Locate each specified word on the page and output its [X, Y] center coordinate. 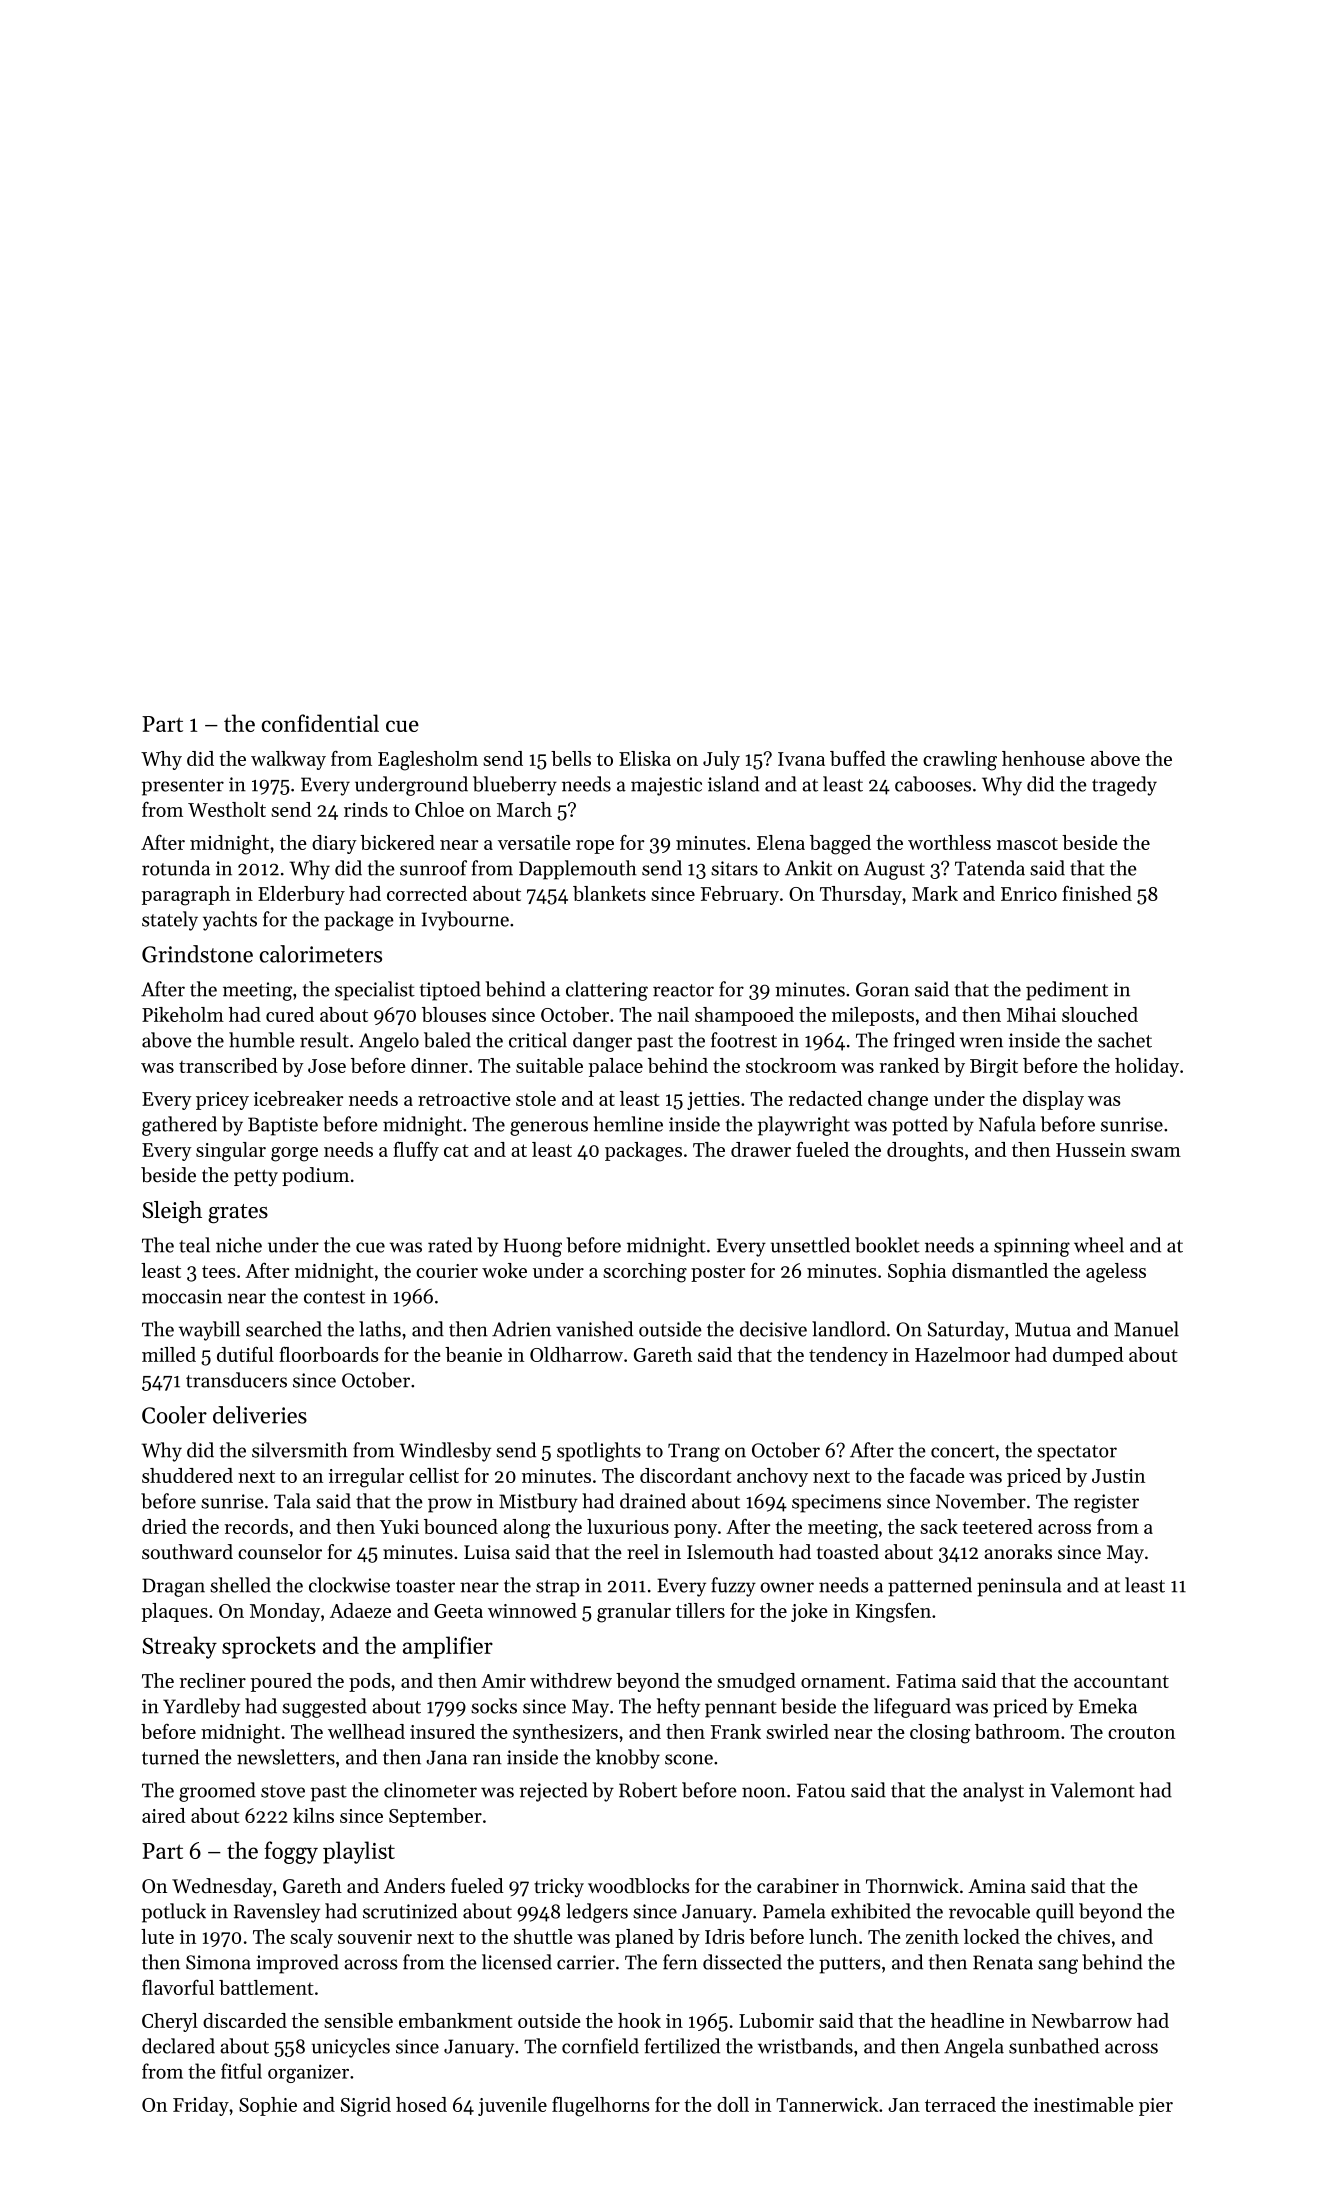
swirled [797, 1731]
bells [571, 758]
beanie [473, 1354]
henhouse [1043, 758]
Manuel [1146, 1329]
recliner [212, 1680]
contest [334, 1297]
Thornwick [912, 1886]
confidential [320, 723]
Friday [201, 2106]
